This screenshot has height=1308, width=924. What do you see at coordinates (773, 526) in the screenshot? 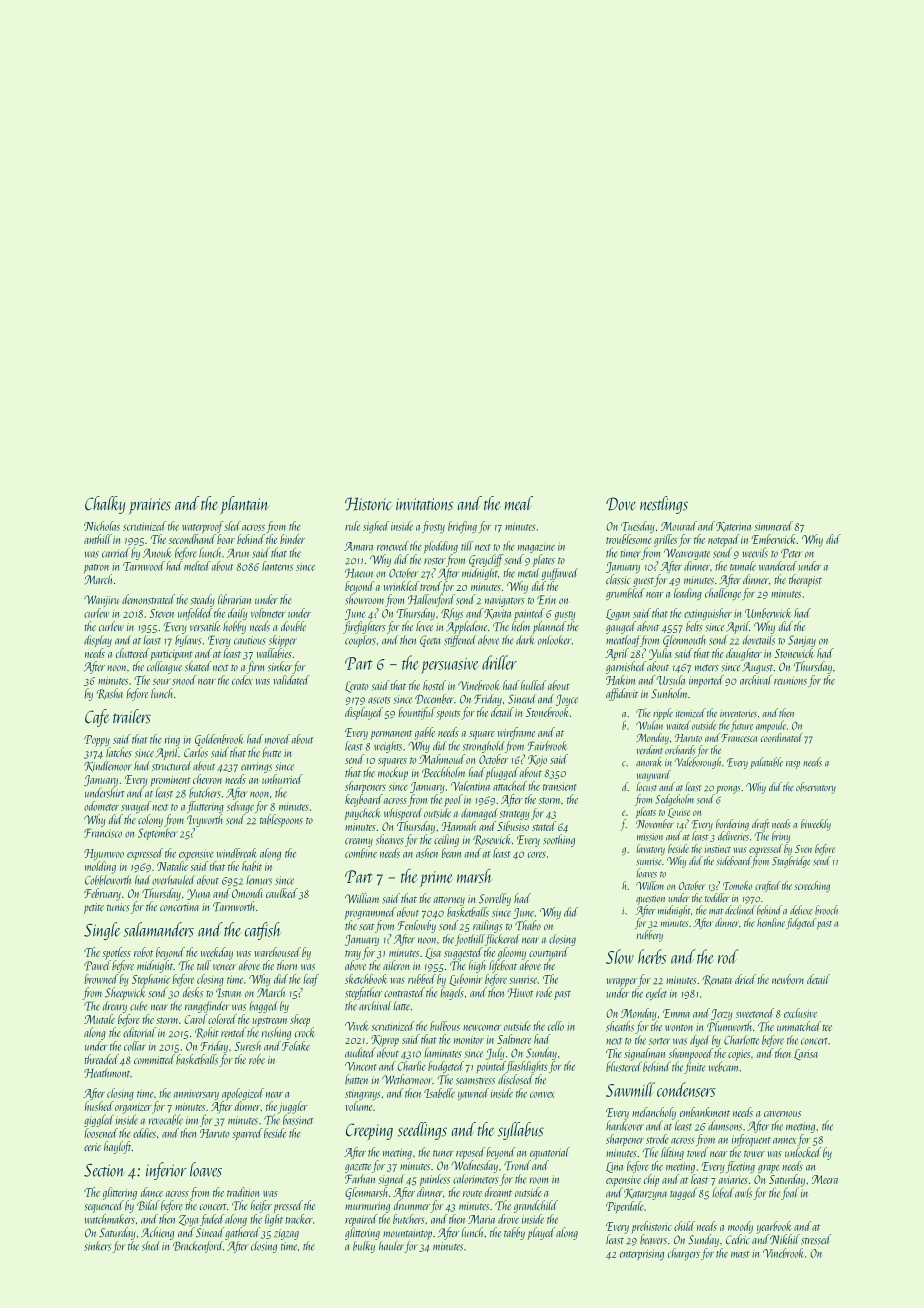
I see `simmered` at bounding box center [773, 526].
